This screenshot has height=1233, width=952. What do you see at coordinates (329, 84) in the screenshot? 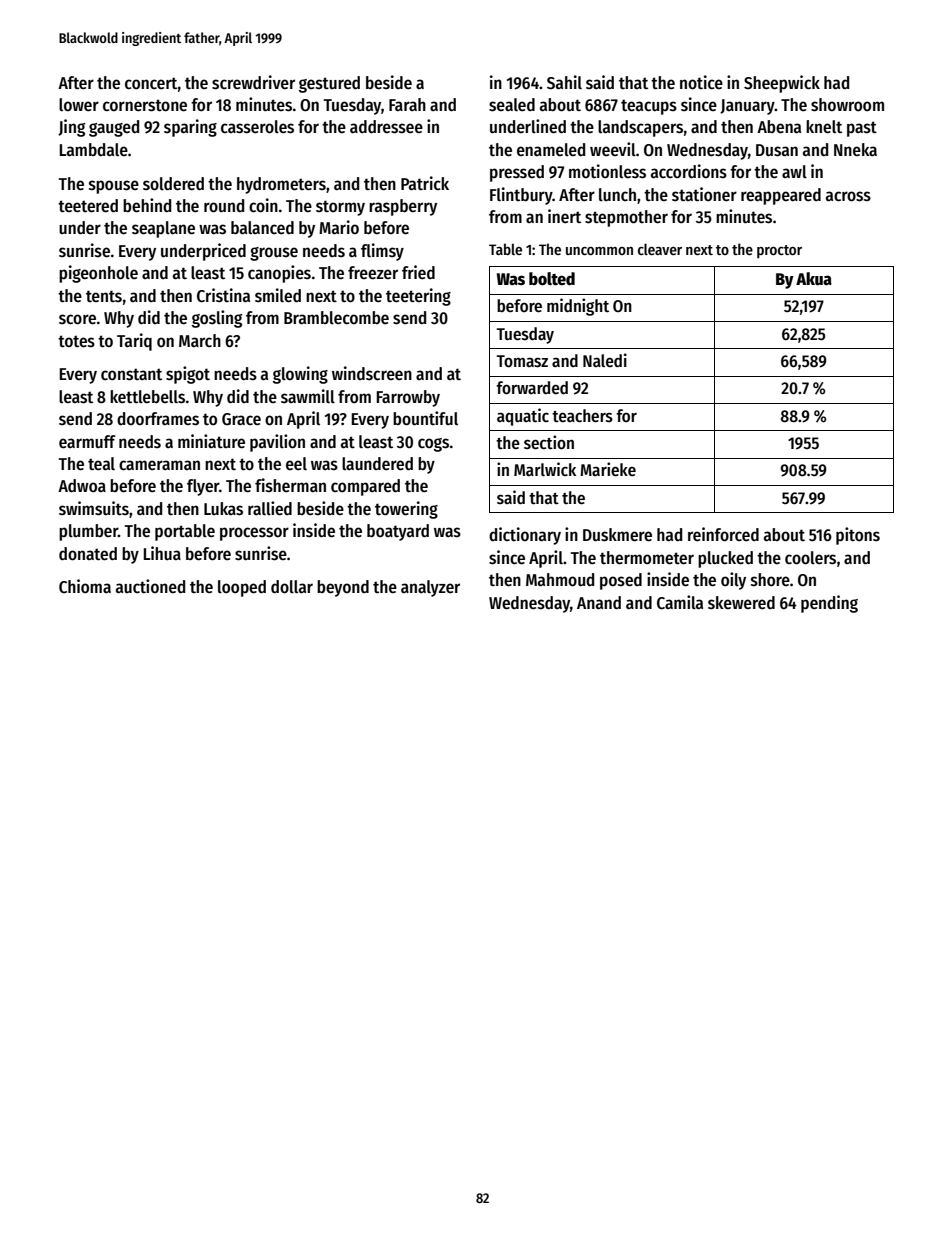
I see `gestured` at bounding box center [329, 84].
